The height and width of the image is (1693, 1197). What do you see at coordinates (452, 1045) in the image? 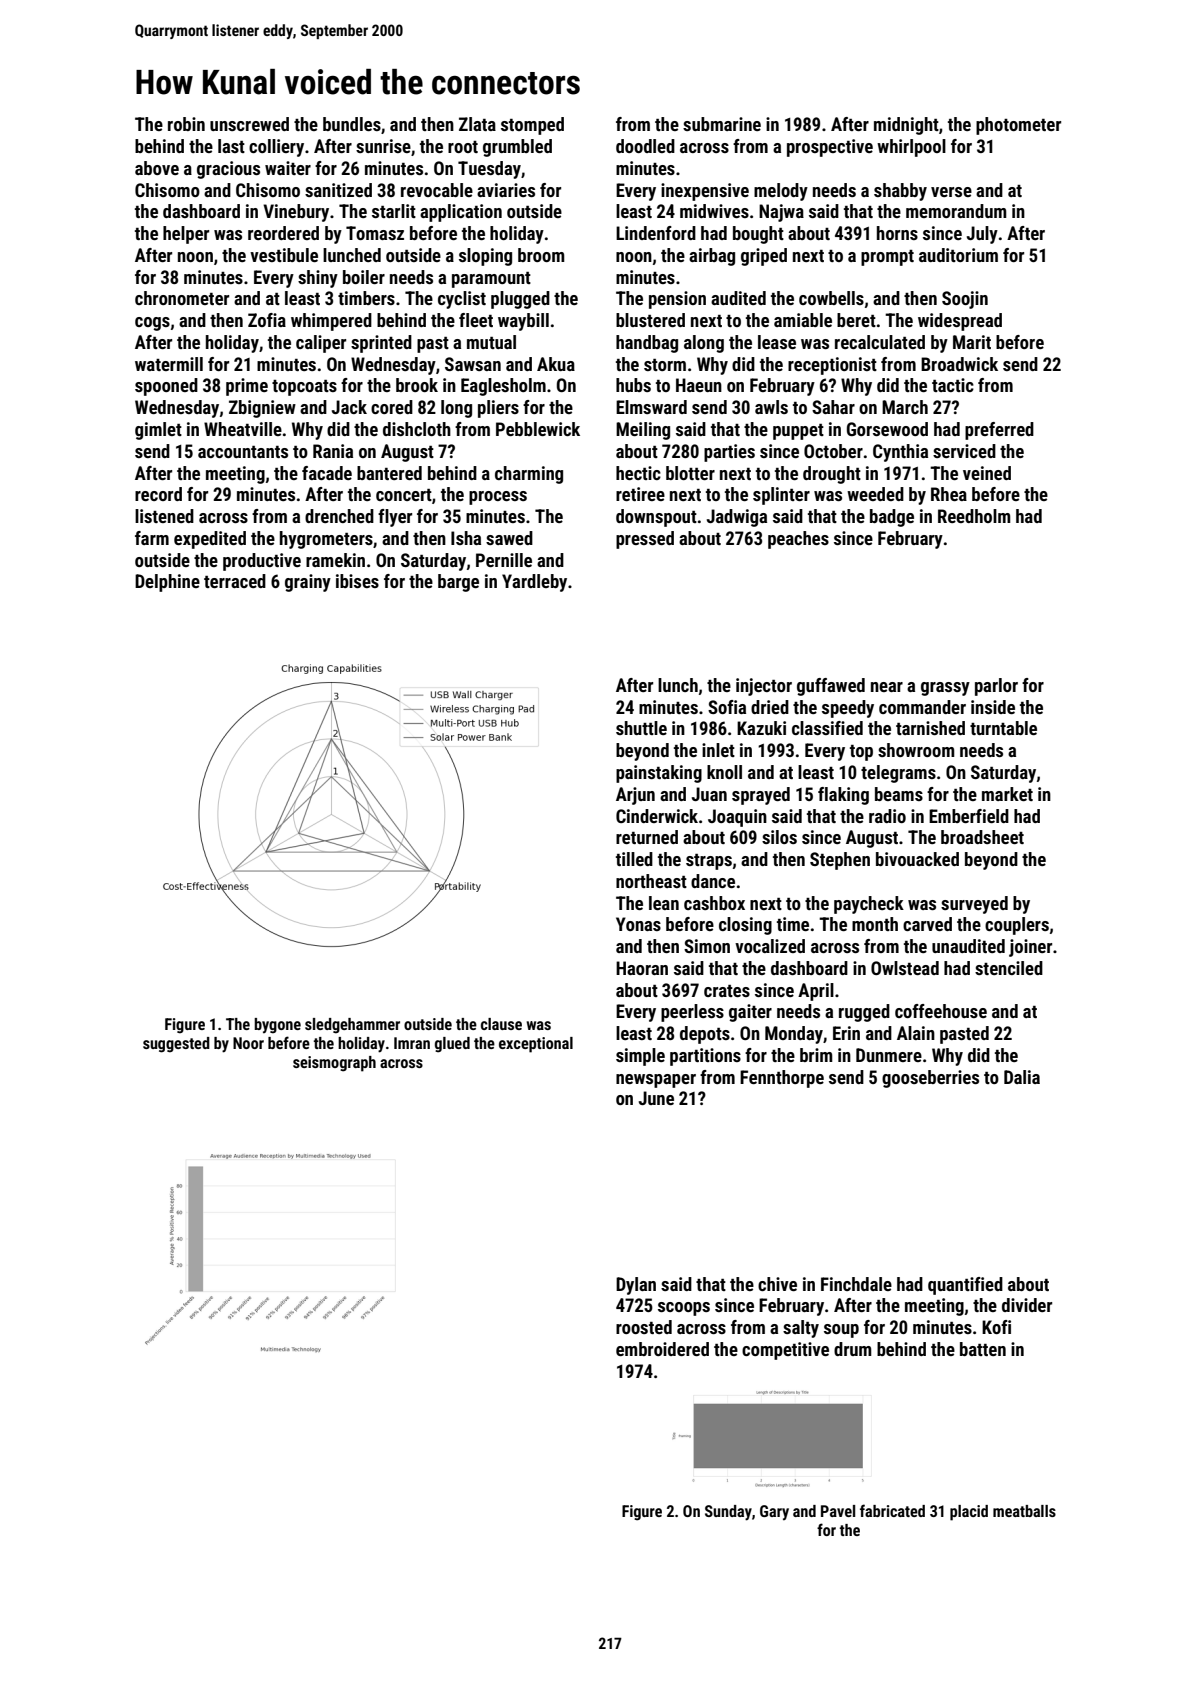
I see `glued` at bounding box center [452, 1045].
